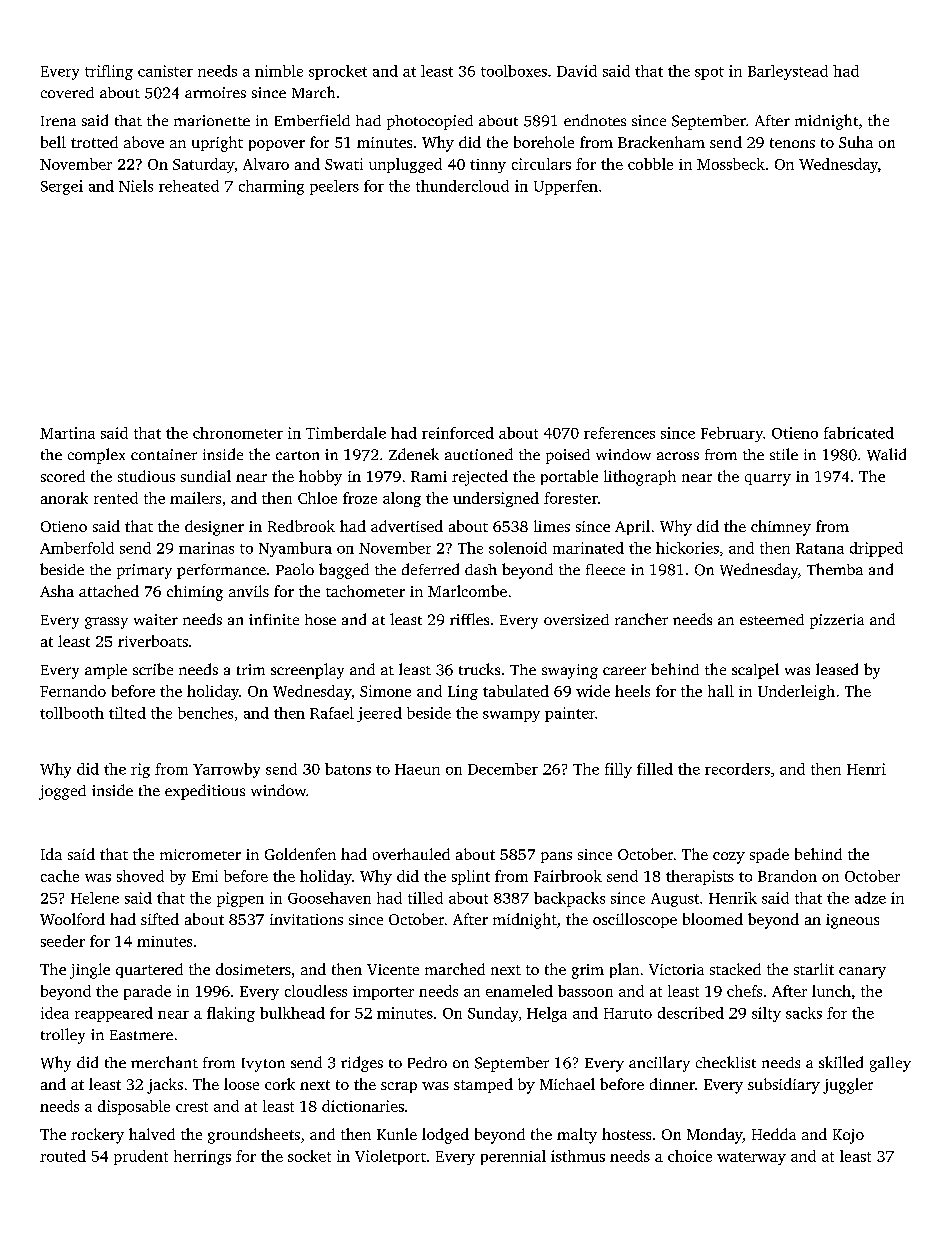 This document has height=1233, width=952. Describe the element at coordinates (876, 549) in the document. I see `dripped` at that location.
